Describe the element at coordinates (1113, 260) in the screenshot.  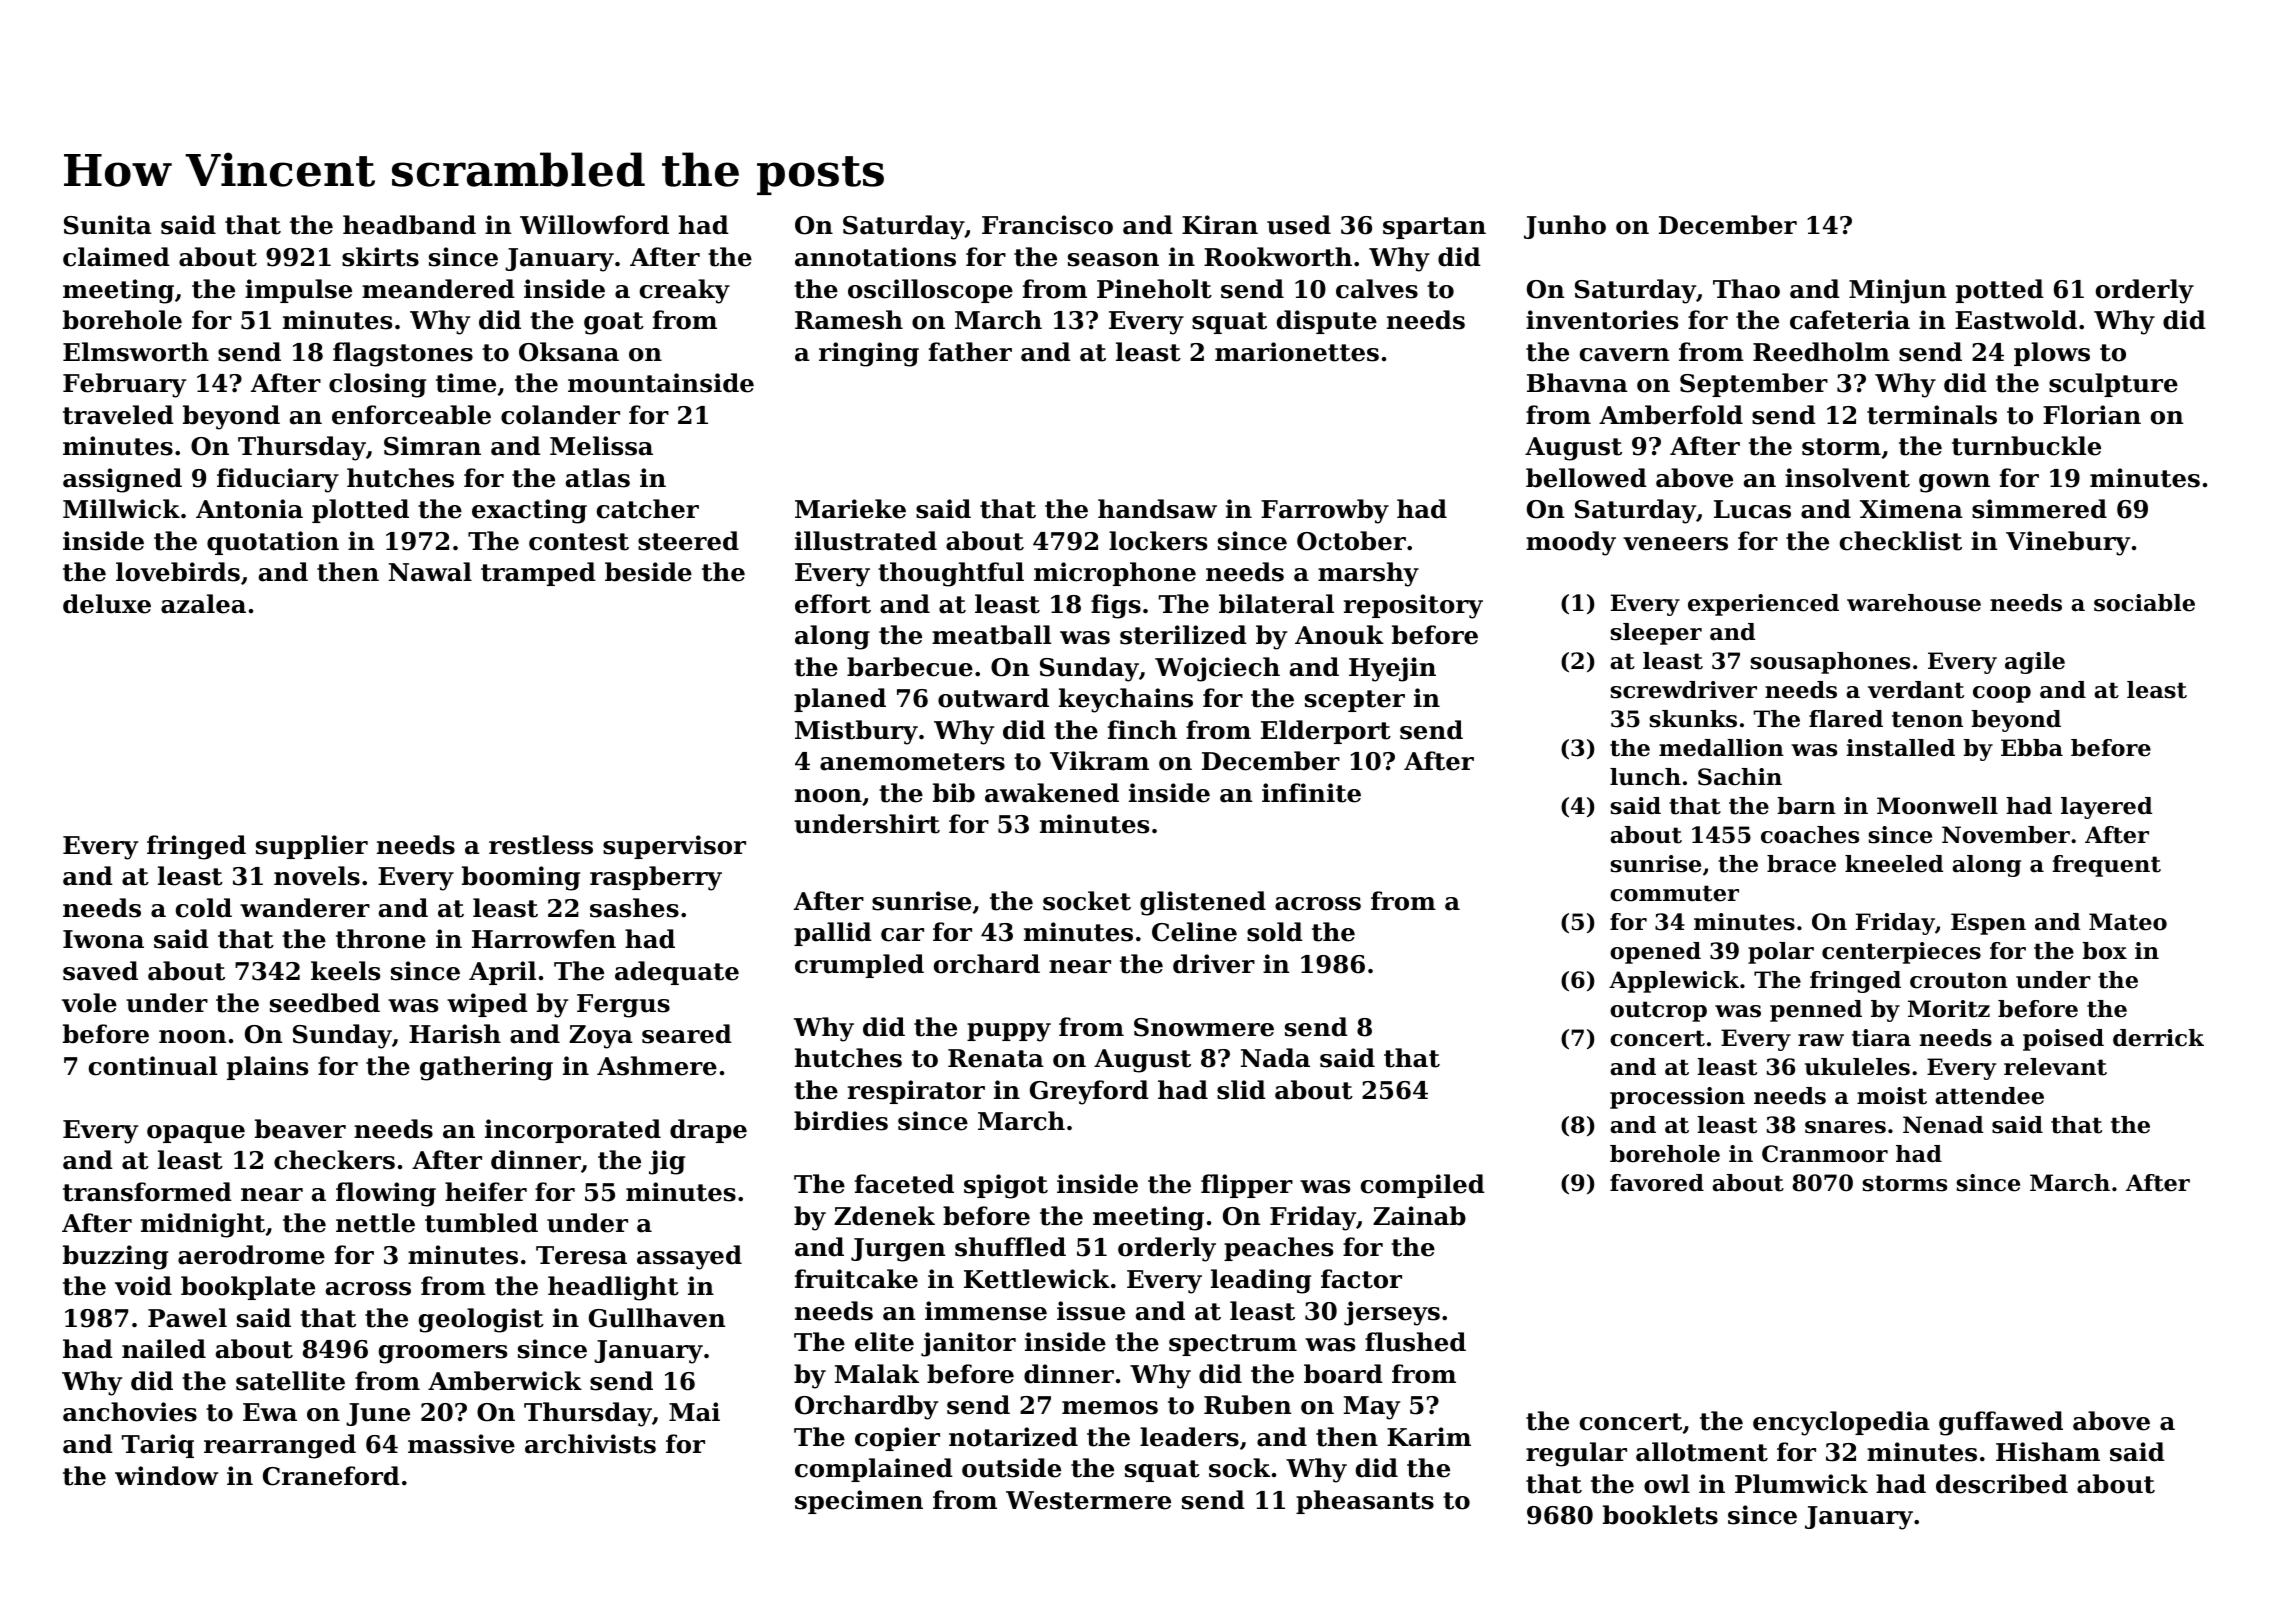
I see `season` at that location.
